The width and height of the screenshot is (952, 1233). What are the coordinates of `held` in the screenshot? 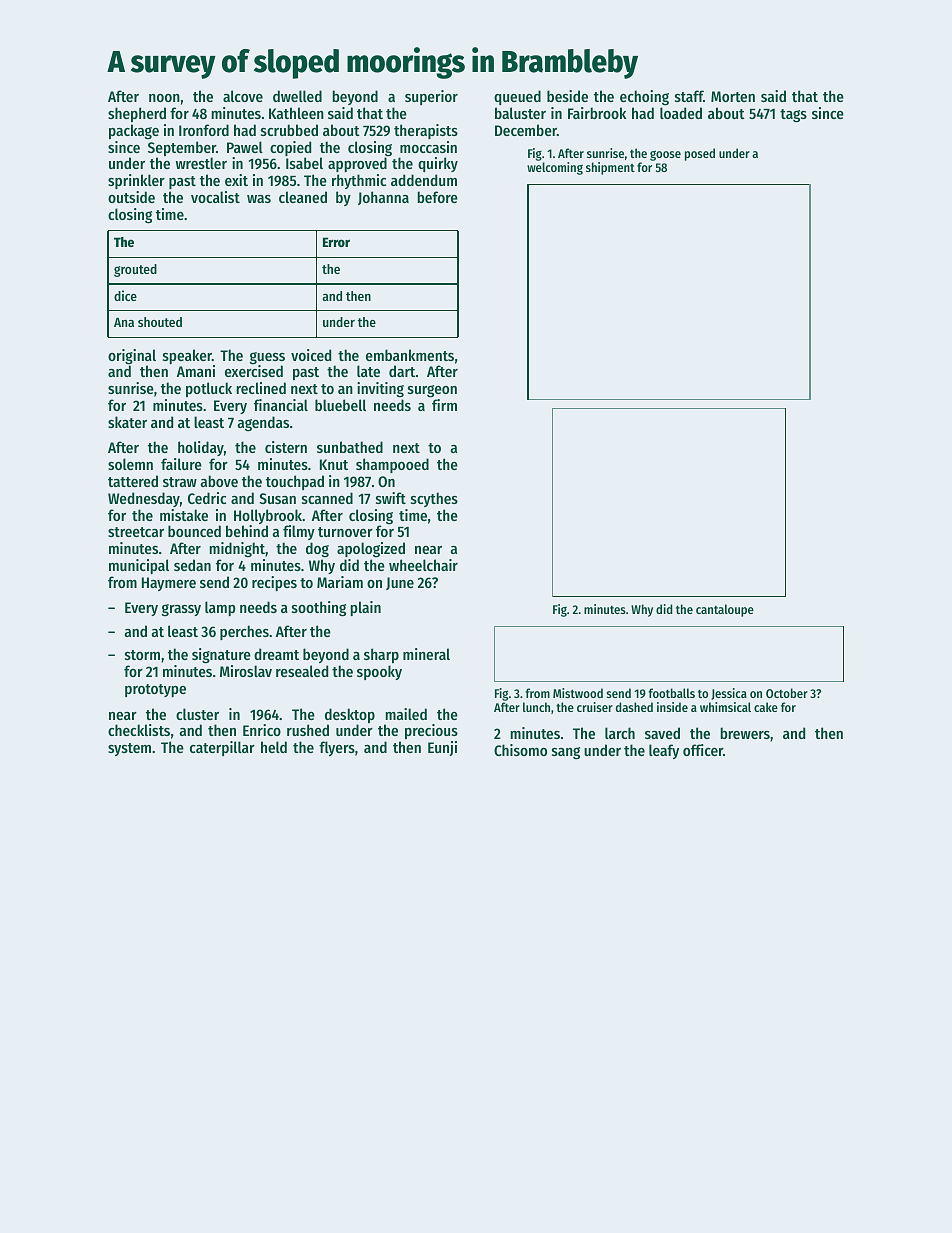 It's located at (274, 747).
